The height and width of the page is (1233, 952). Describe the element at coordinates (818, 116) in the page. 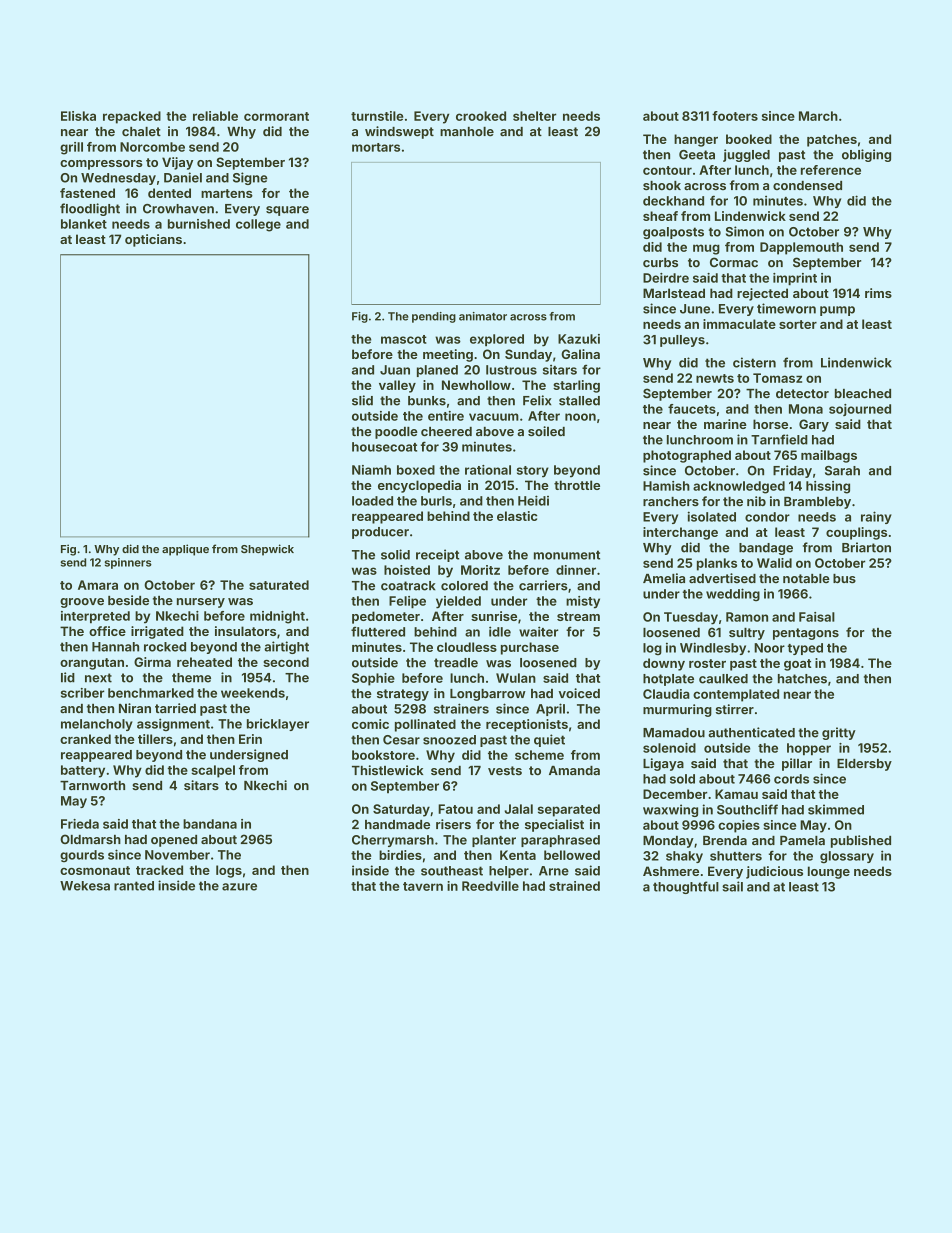

I see `March` at that location.
